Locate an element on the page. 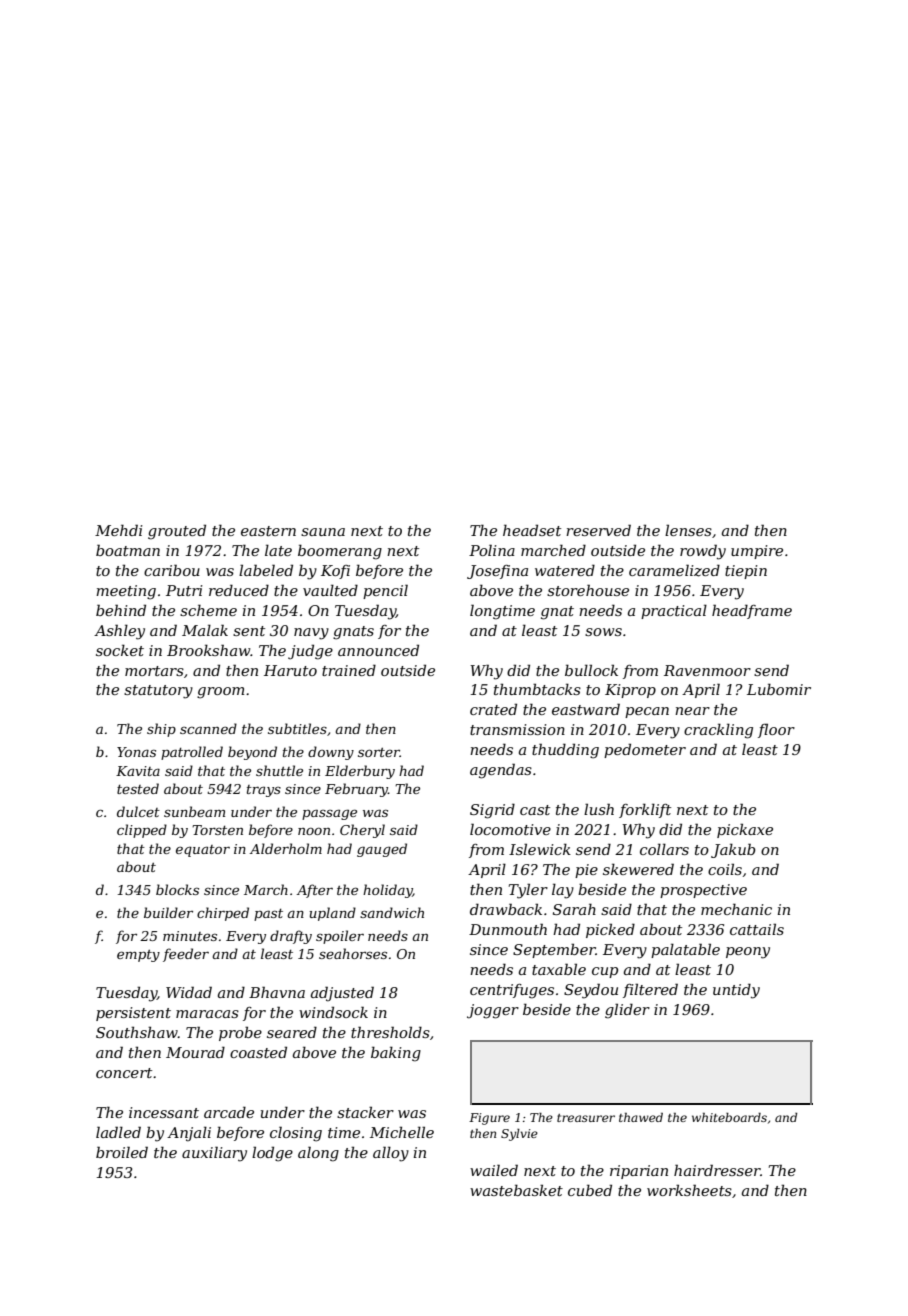  cast is located at coordinates (535, 810).
